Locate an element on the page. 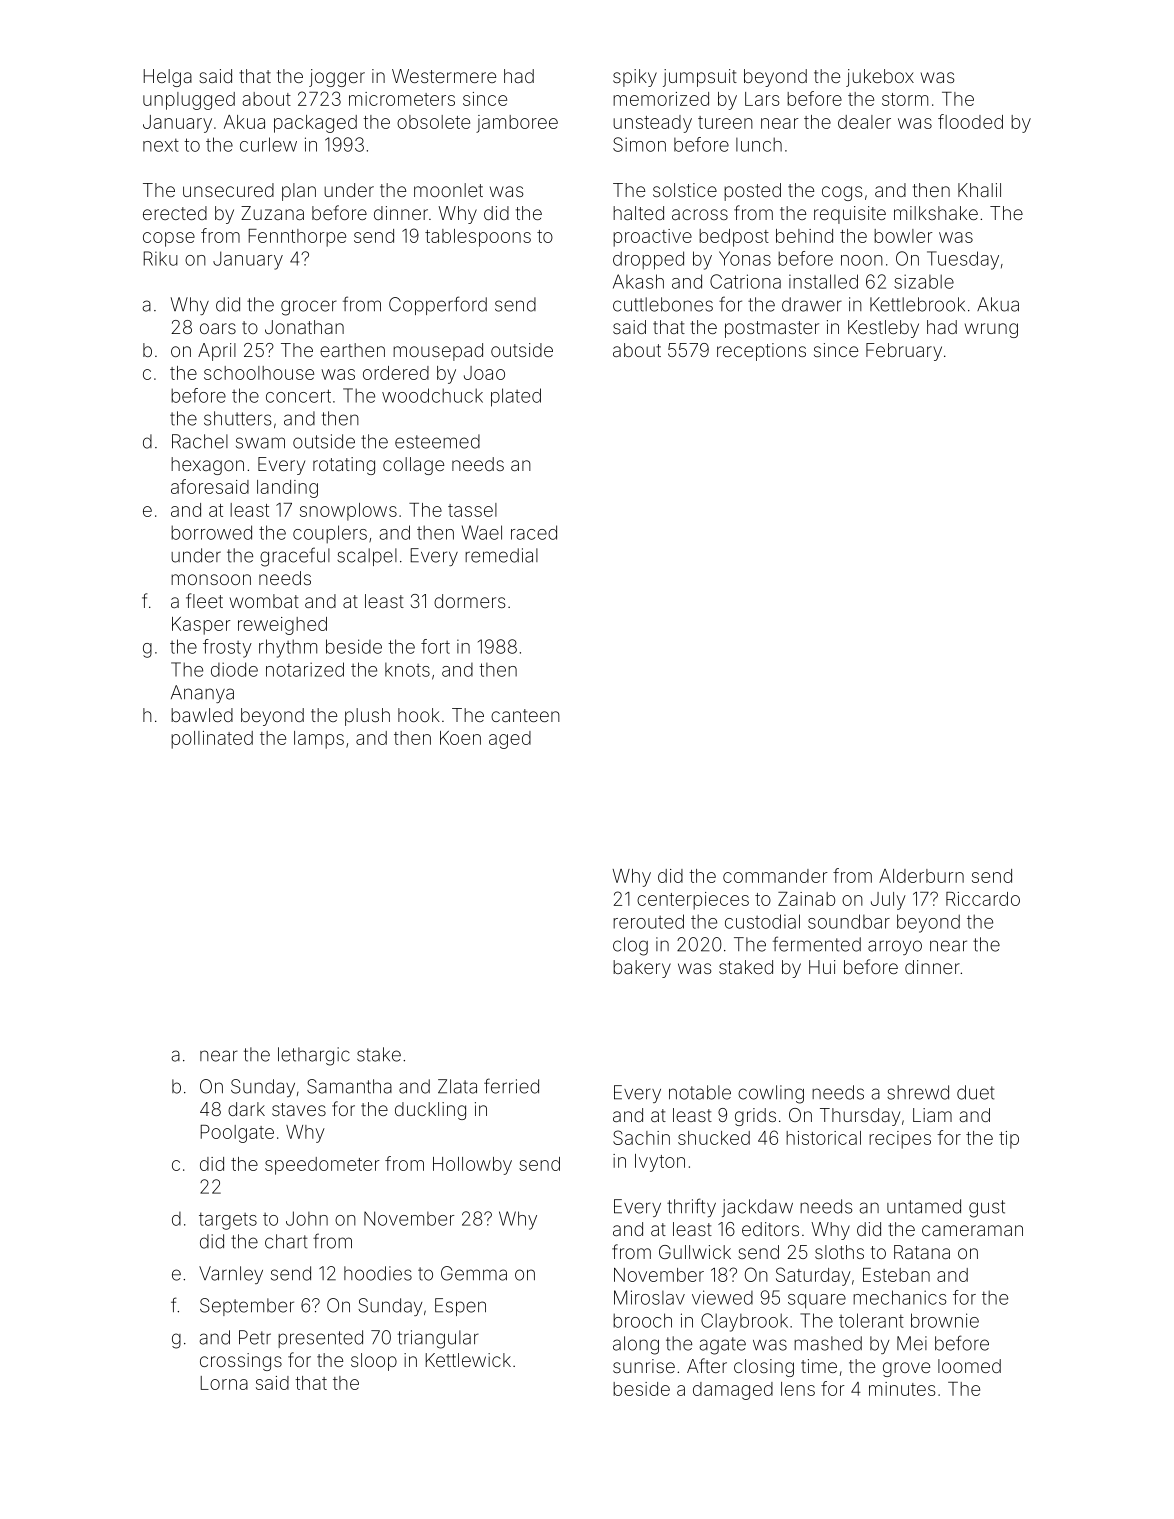 This document has width=1174, height=1519. After is located at coordinates (707, 1365).
